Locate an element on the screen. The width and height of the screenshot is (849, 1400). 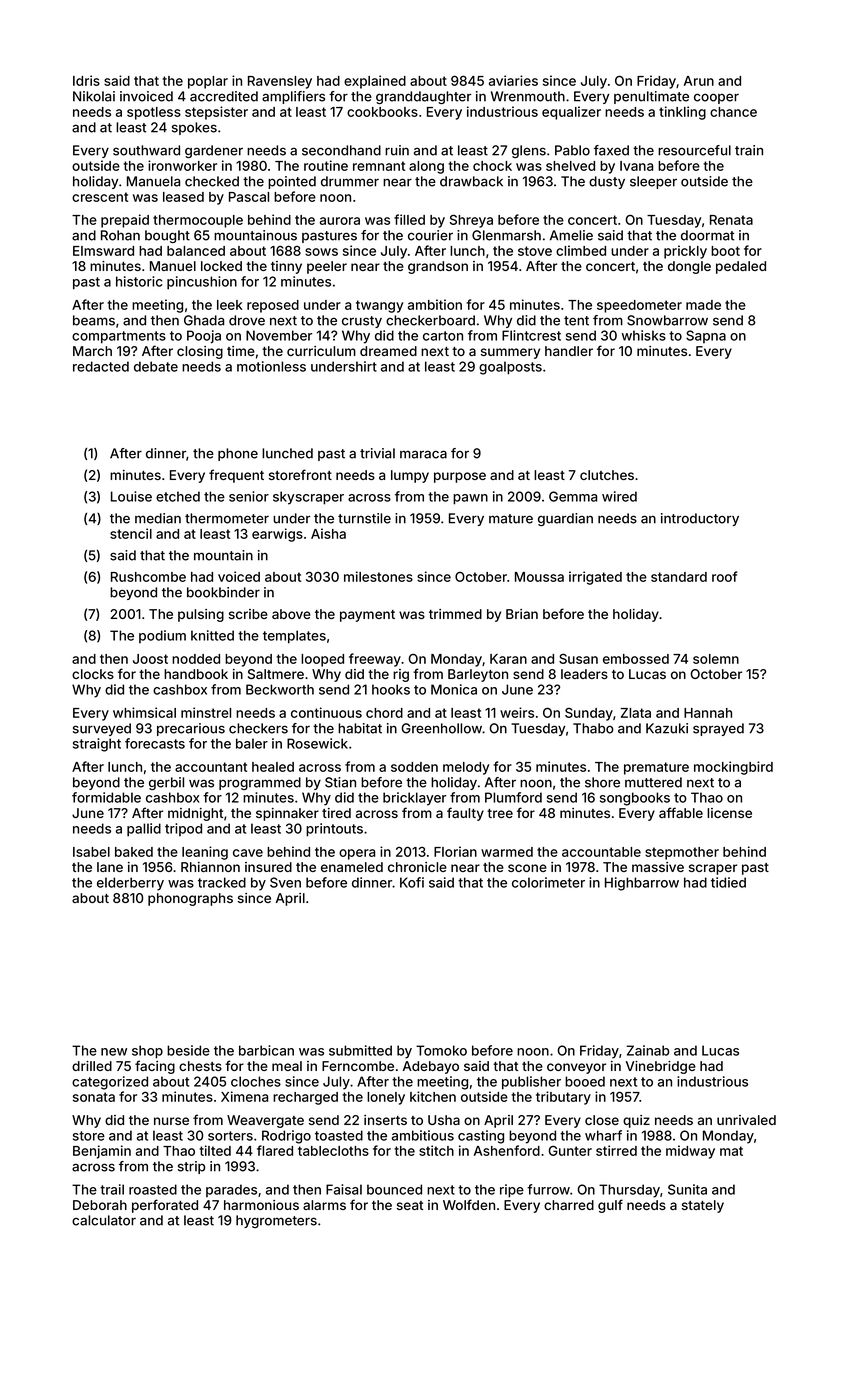
precarious is located at coordinates (191, 729).
